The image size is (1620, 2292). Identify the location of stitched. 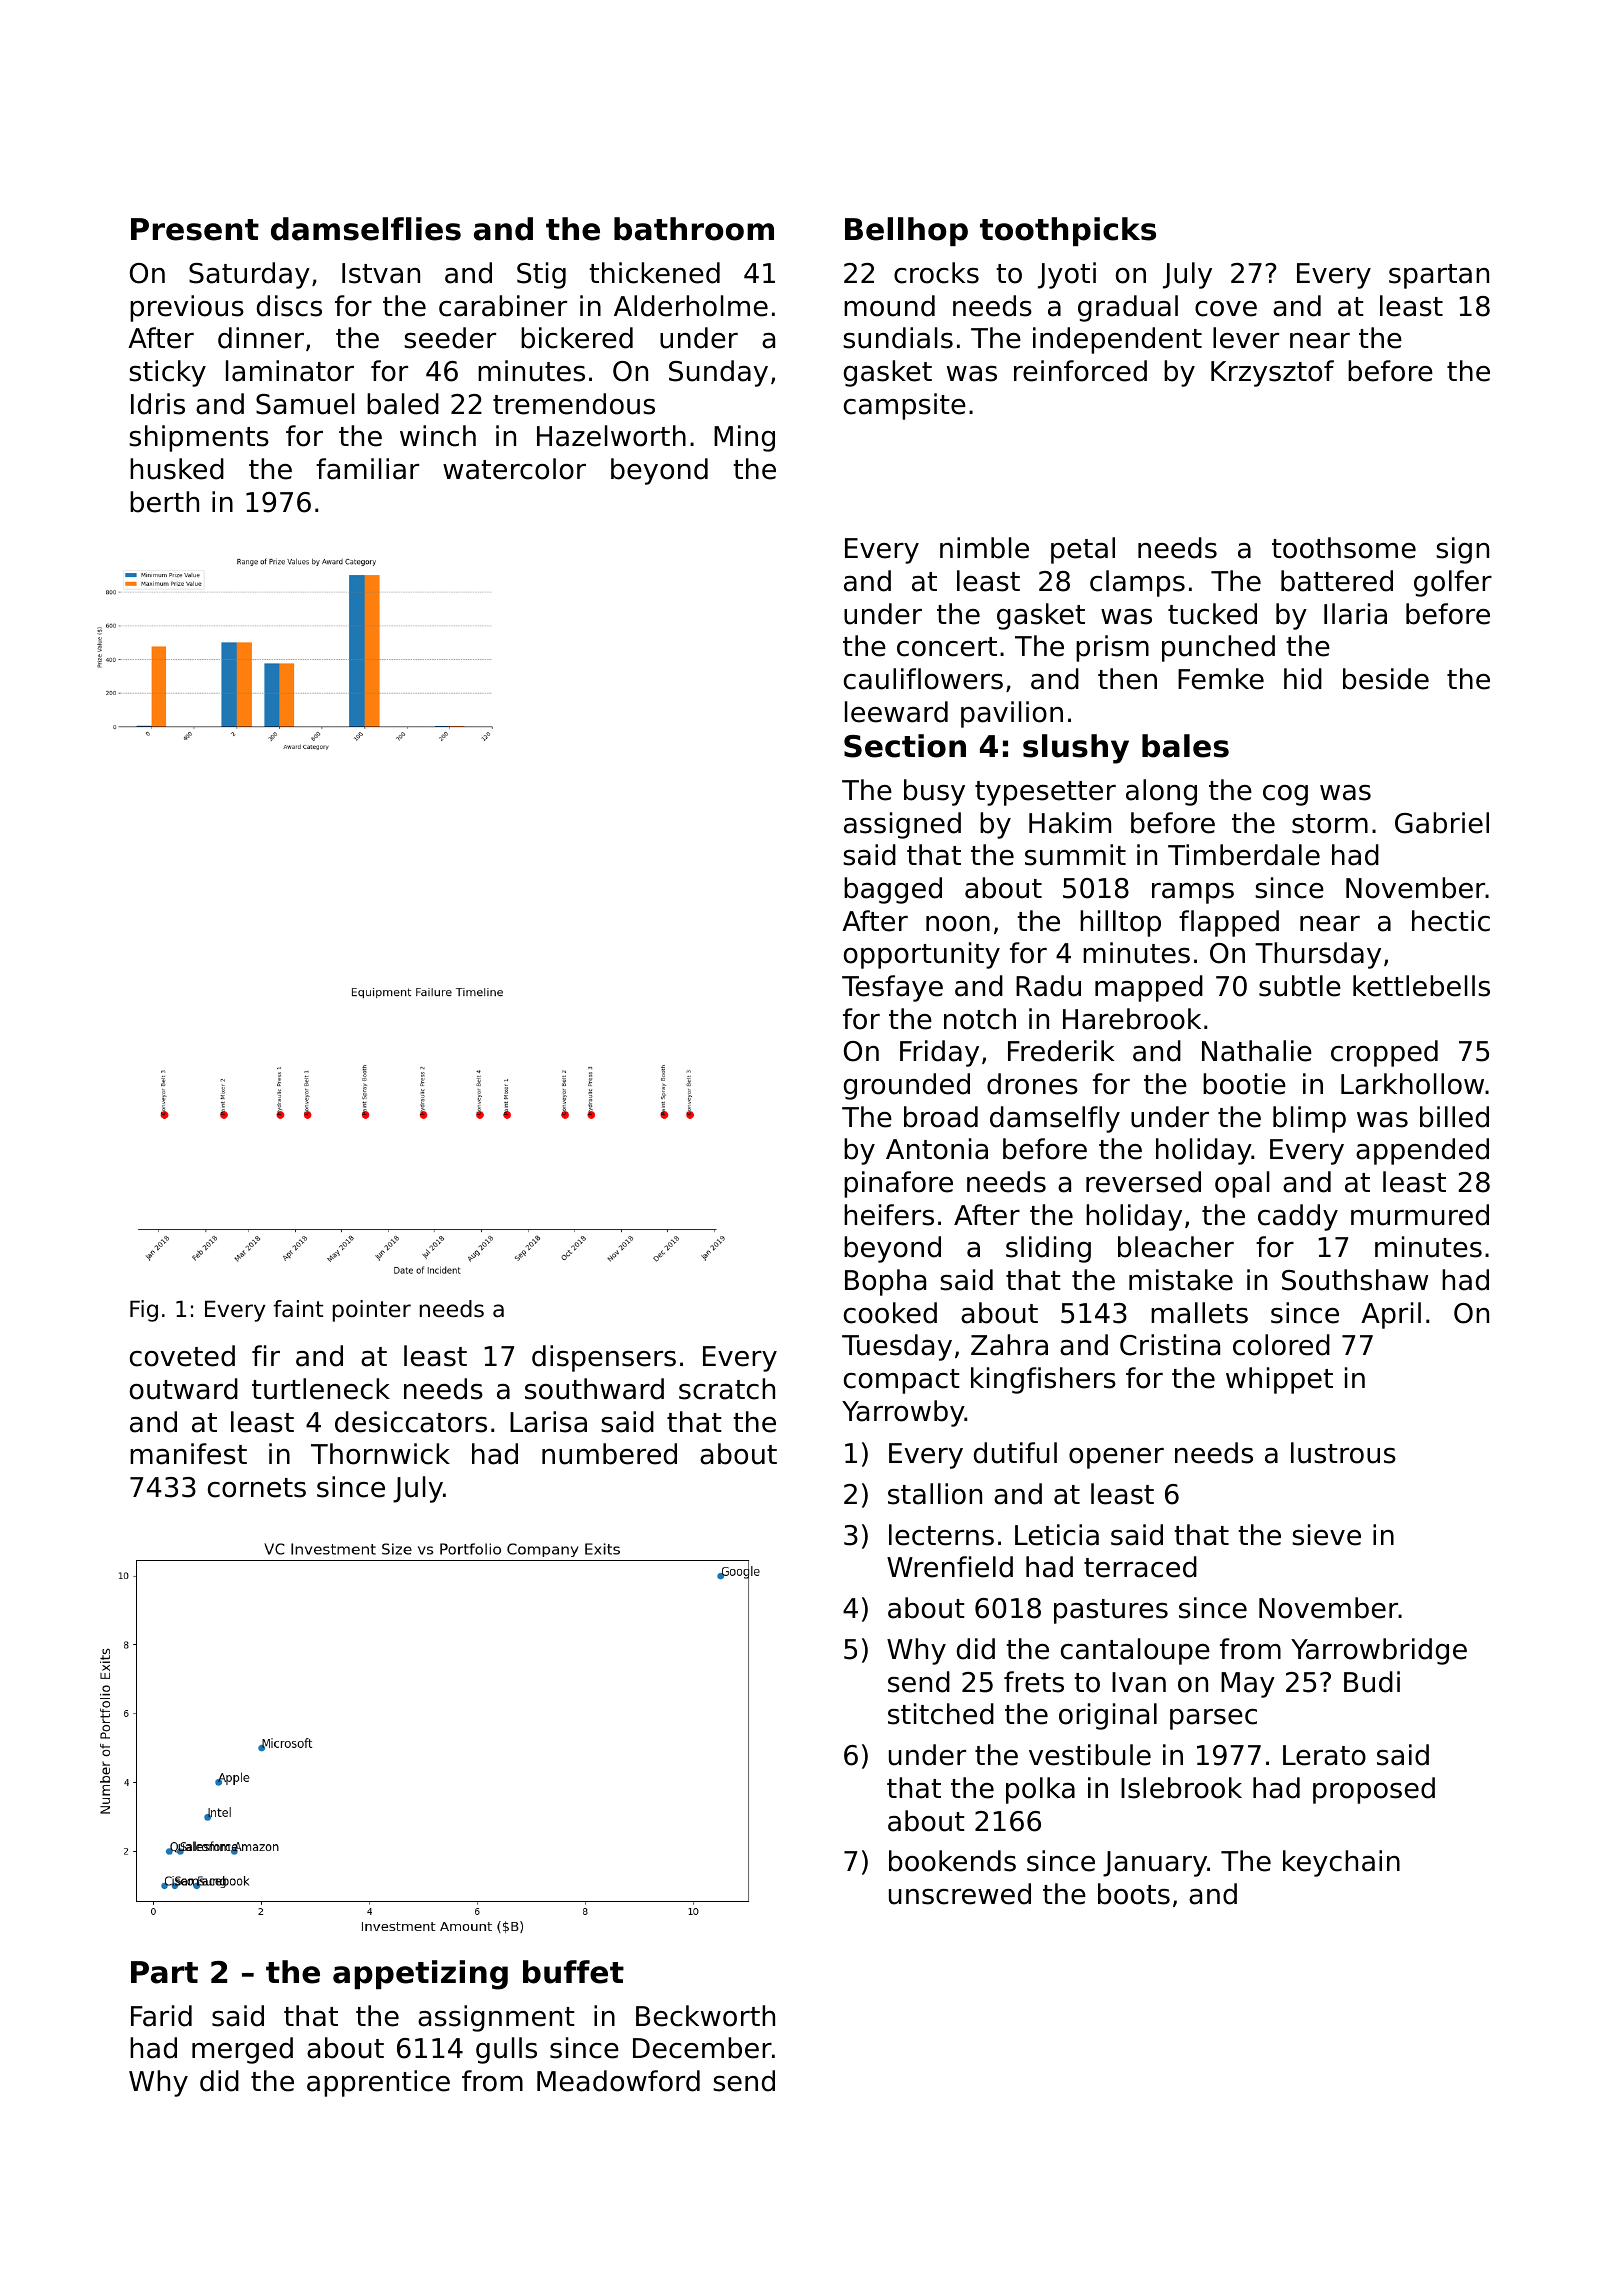
(941, 1714).
